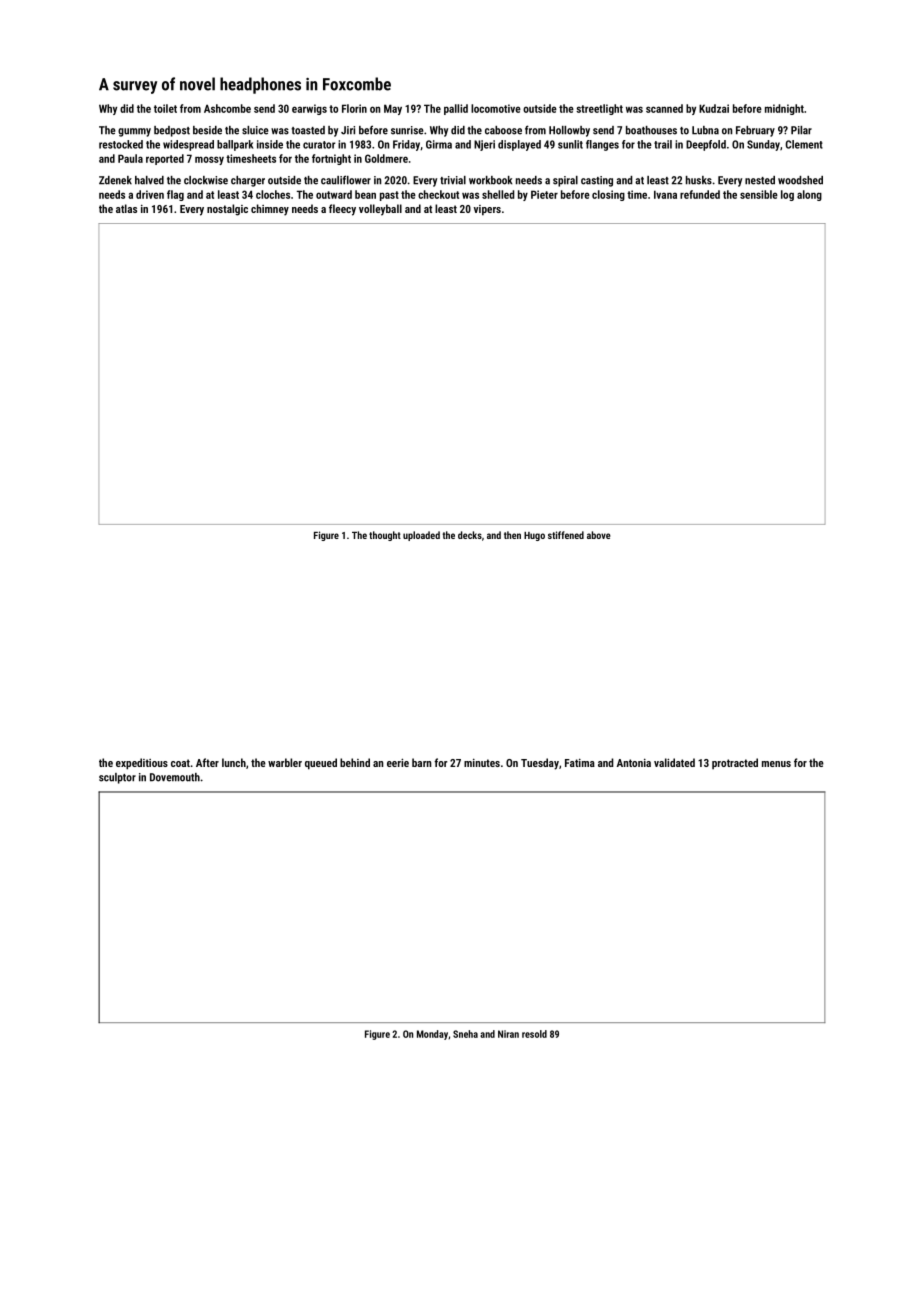 Image resolution: width=924 pixels, height=1308 pixels. I want to click on chimney, so click(270, 210).
